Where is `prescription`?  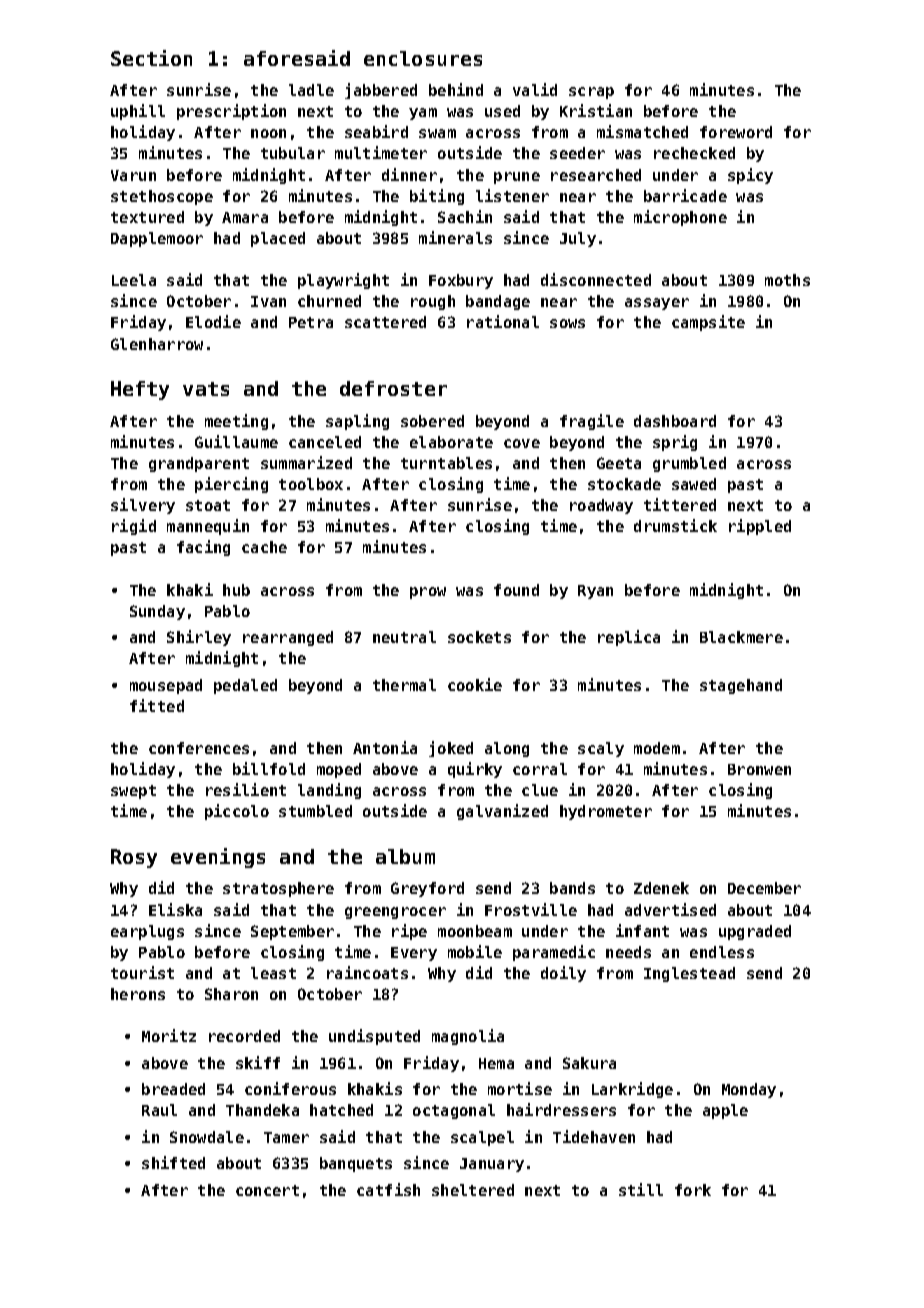
prescription is located at coordinates (231, 112).
